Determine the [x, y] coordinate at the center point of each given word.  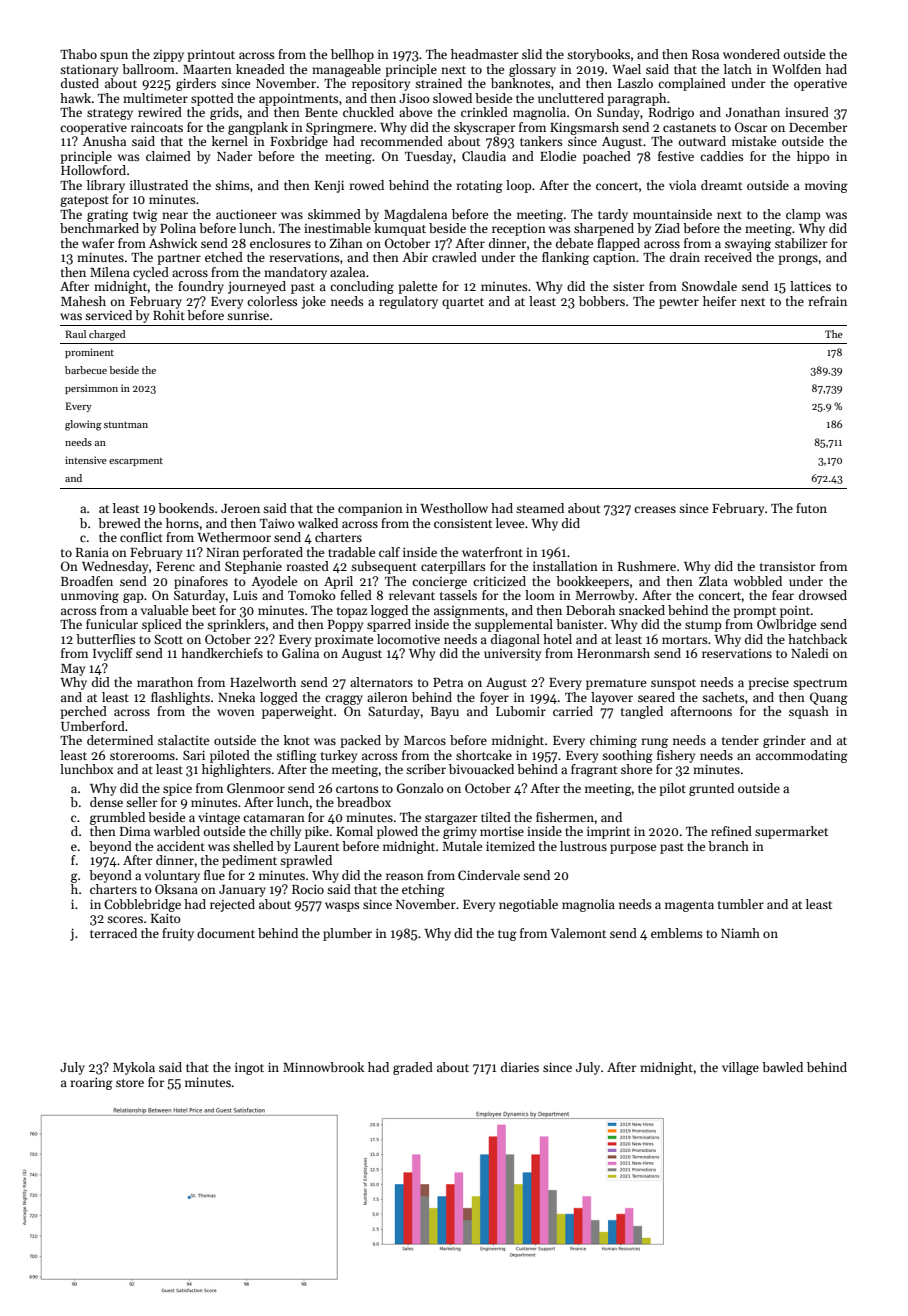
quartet [463, 303]
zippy [168, 56]
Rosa [705, 54]
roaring [92, 1083]
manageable [346, 70]
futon [811, 508]
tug [507, 935]
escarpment [136, 462]
